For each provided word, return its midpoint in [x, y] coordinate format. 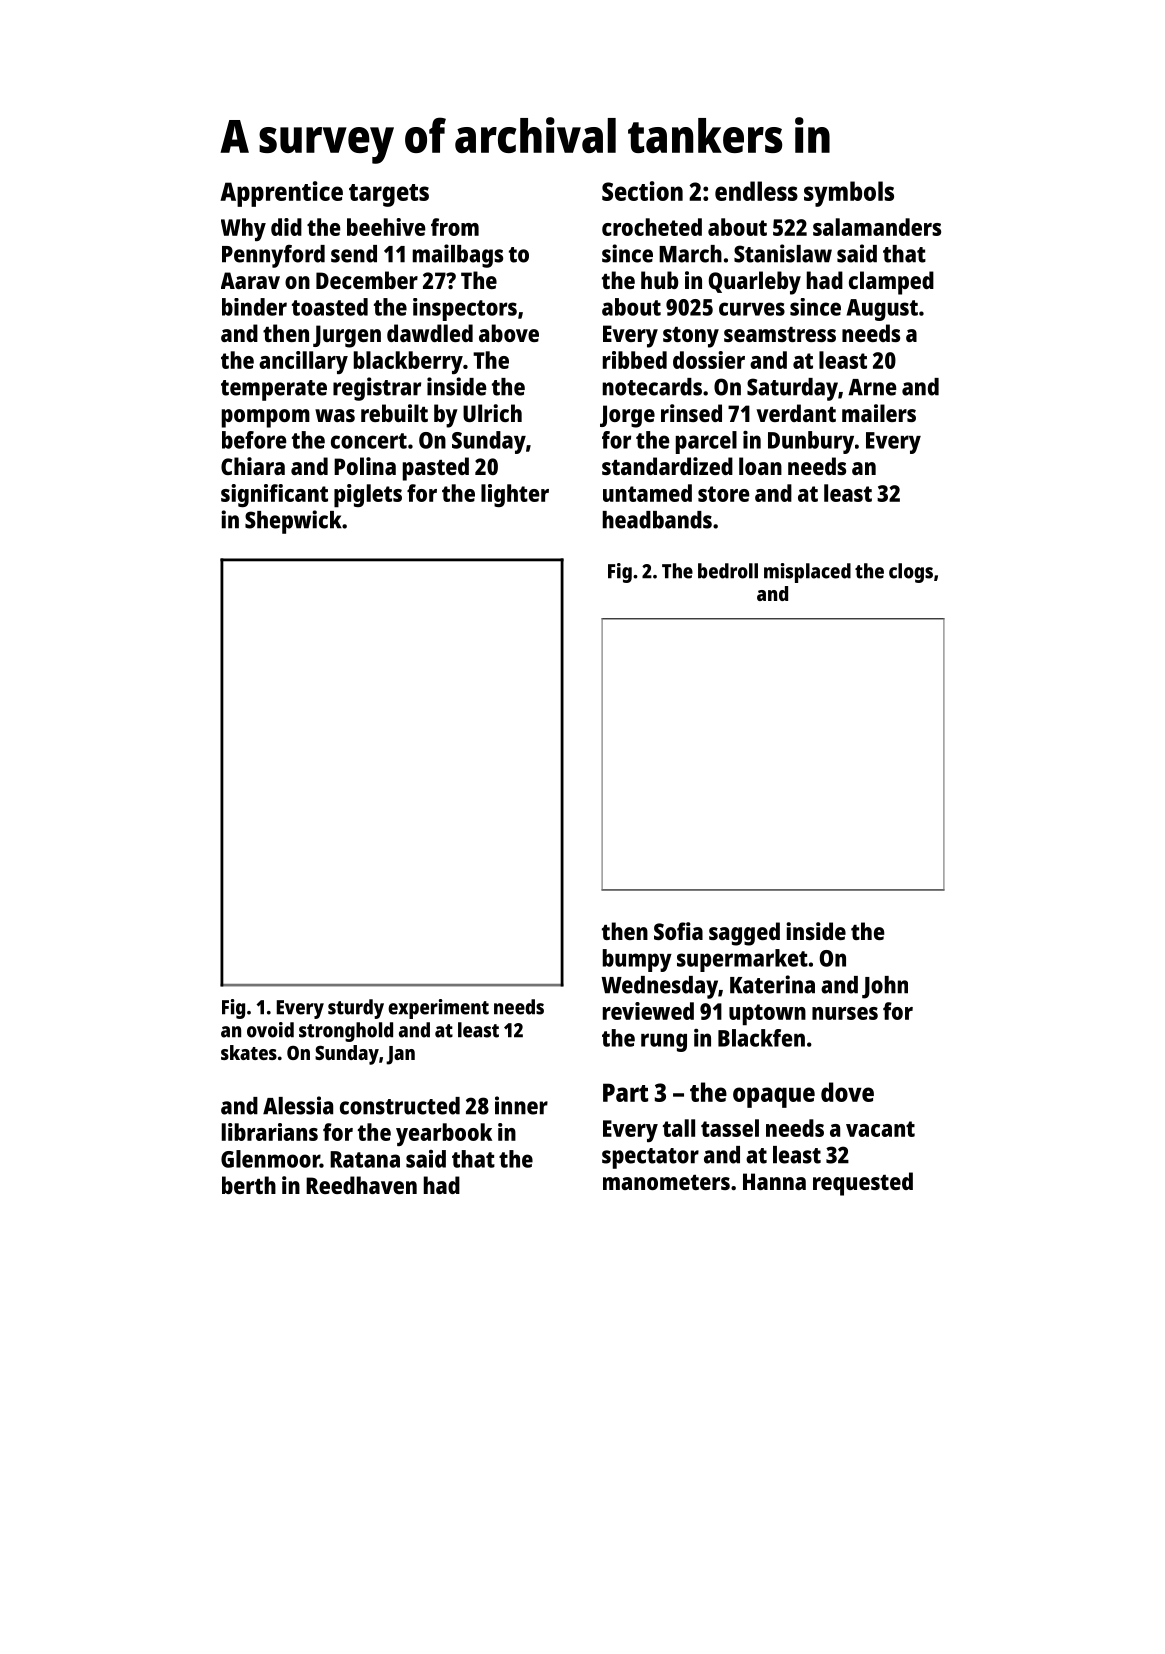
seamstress [780, 334]
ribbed [635, 360]
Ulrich [492, 413]
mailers [879, 413]
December [367, 280]
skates [249, 1052]
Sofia [678, 931]
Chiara [253, 466]
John [885, 987]
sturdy [356, 1009]
